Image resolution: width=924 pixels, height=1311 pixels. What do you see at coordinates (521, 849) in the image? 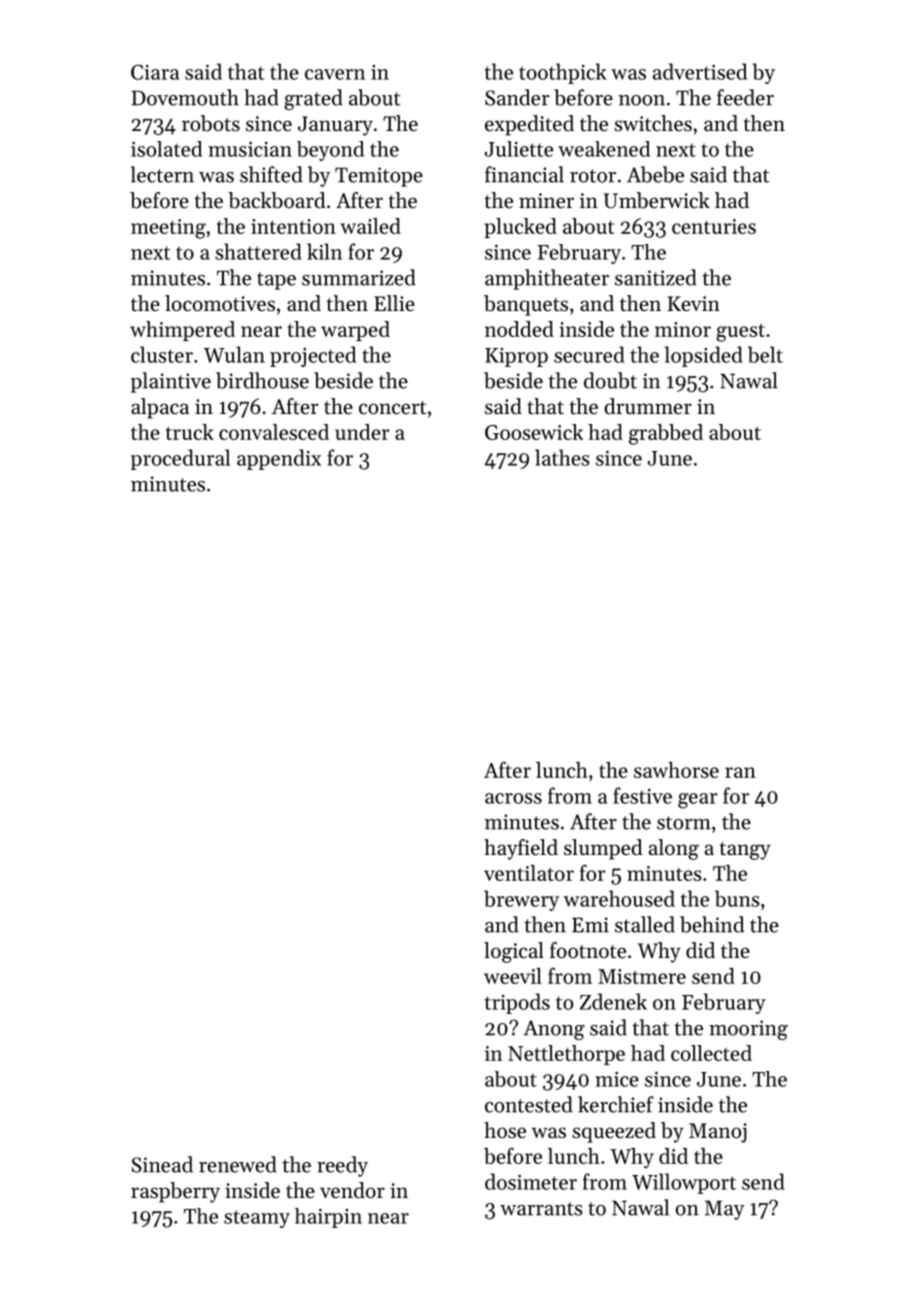
I see `hayfield` at bounding box center [521, 849].
